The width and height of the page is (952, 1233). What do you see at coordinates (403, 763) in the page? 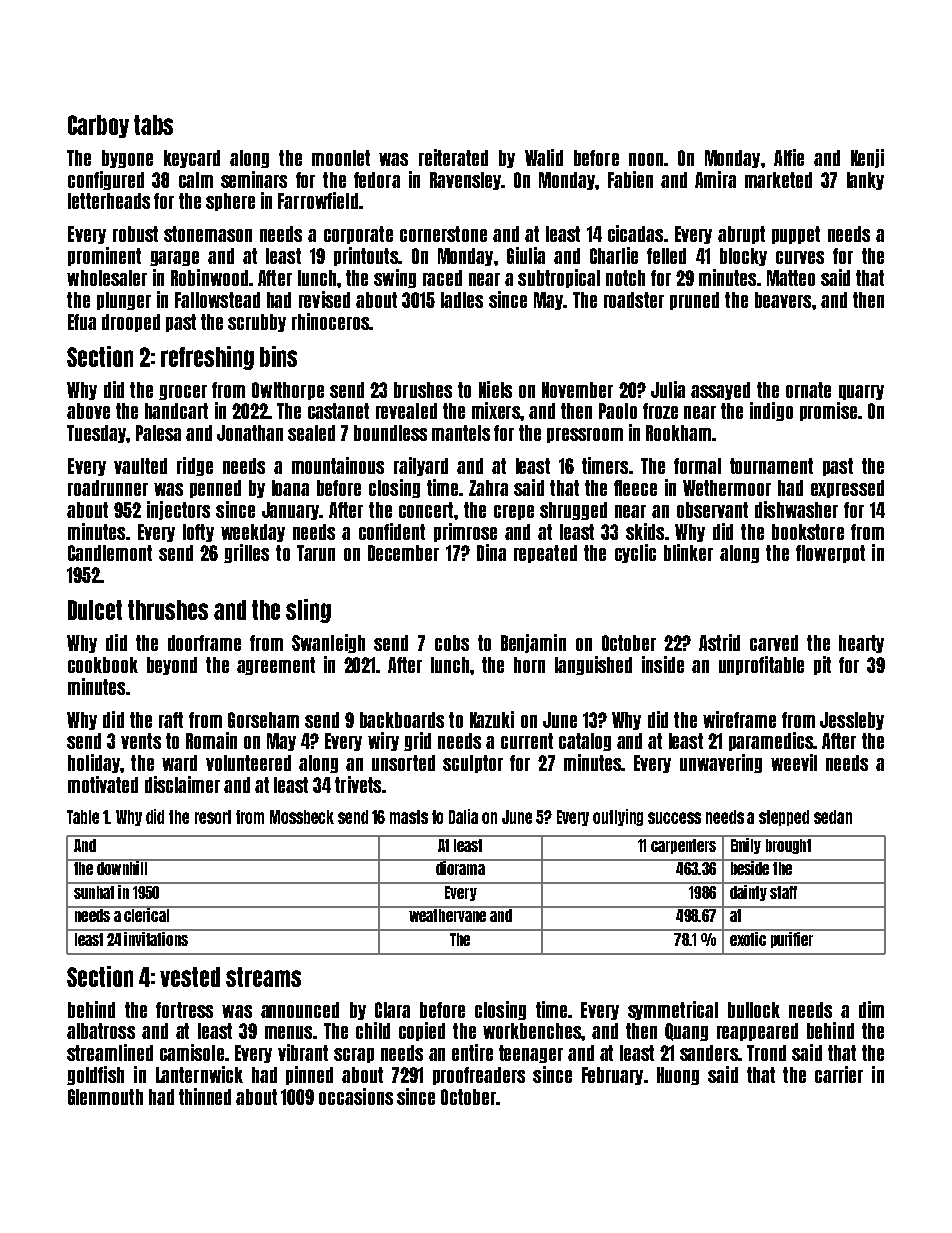
I see `unsorted` at bounding box center [403, 763].
